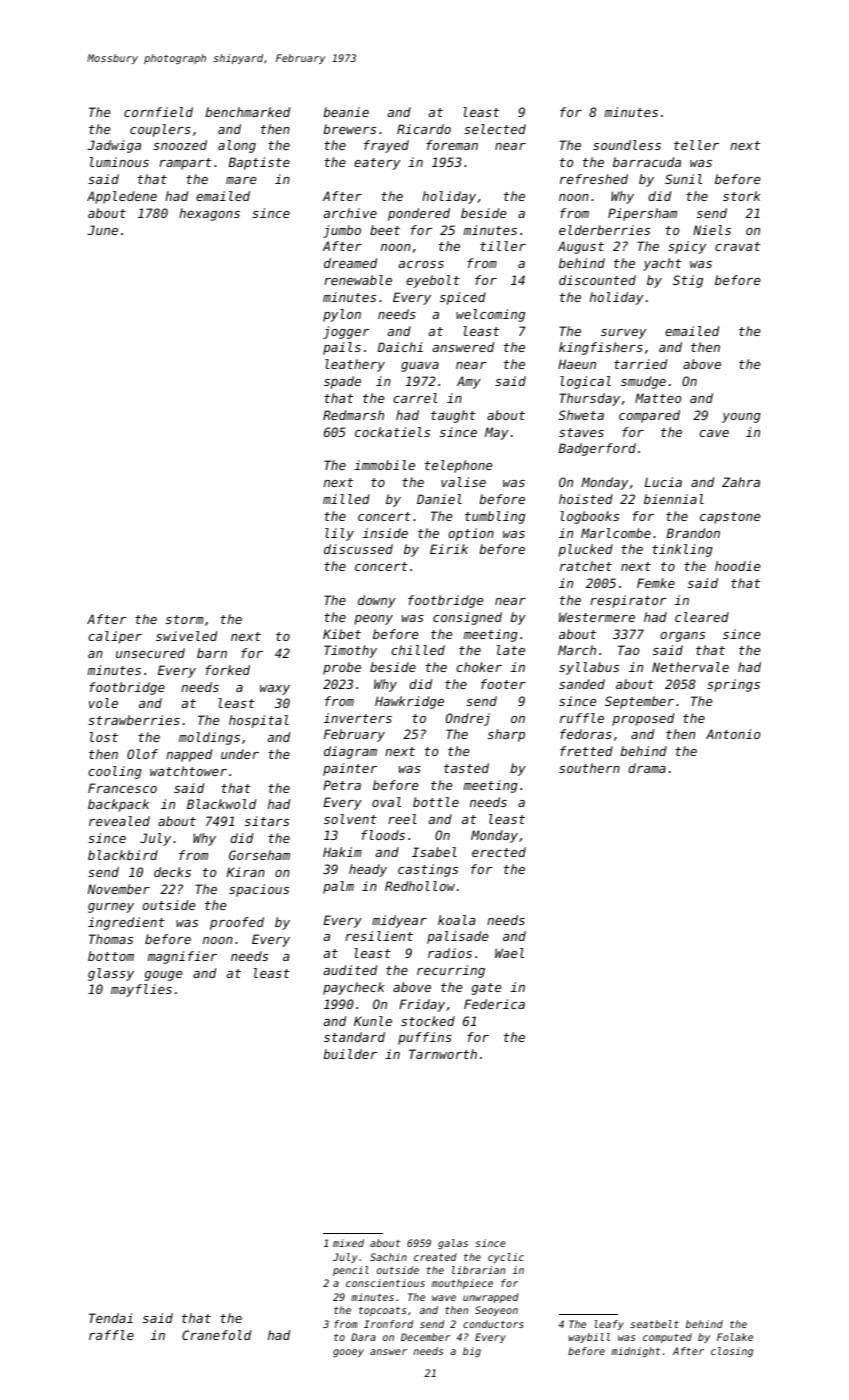  What do you see at coordinates (237, 923) in the document?
I see `proofed` at bounding box center [237, 923].
